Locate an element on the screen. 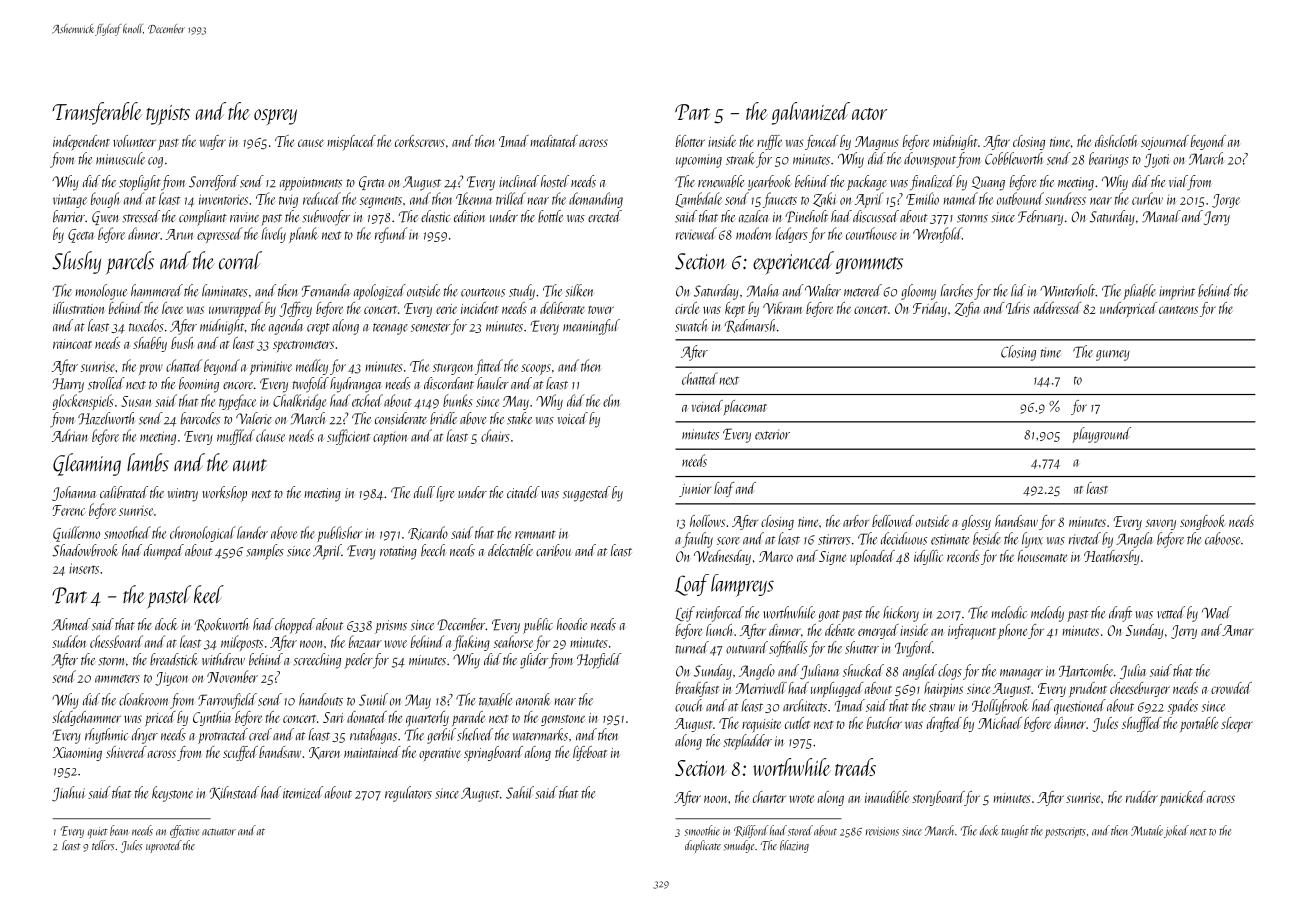 This screenshot has width=1308, height=924. prisms is located at coordinates (391, 627).
